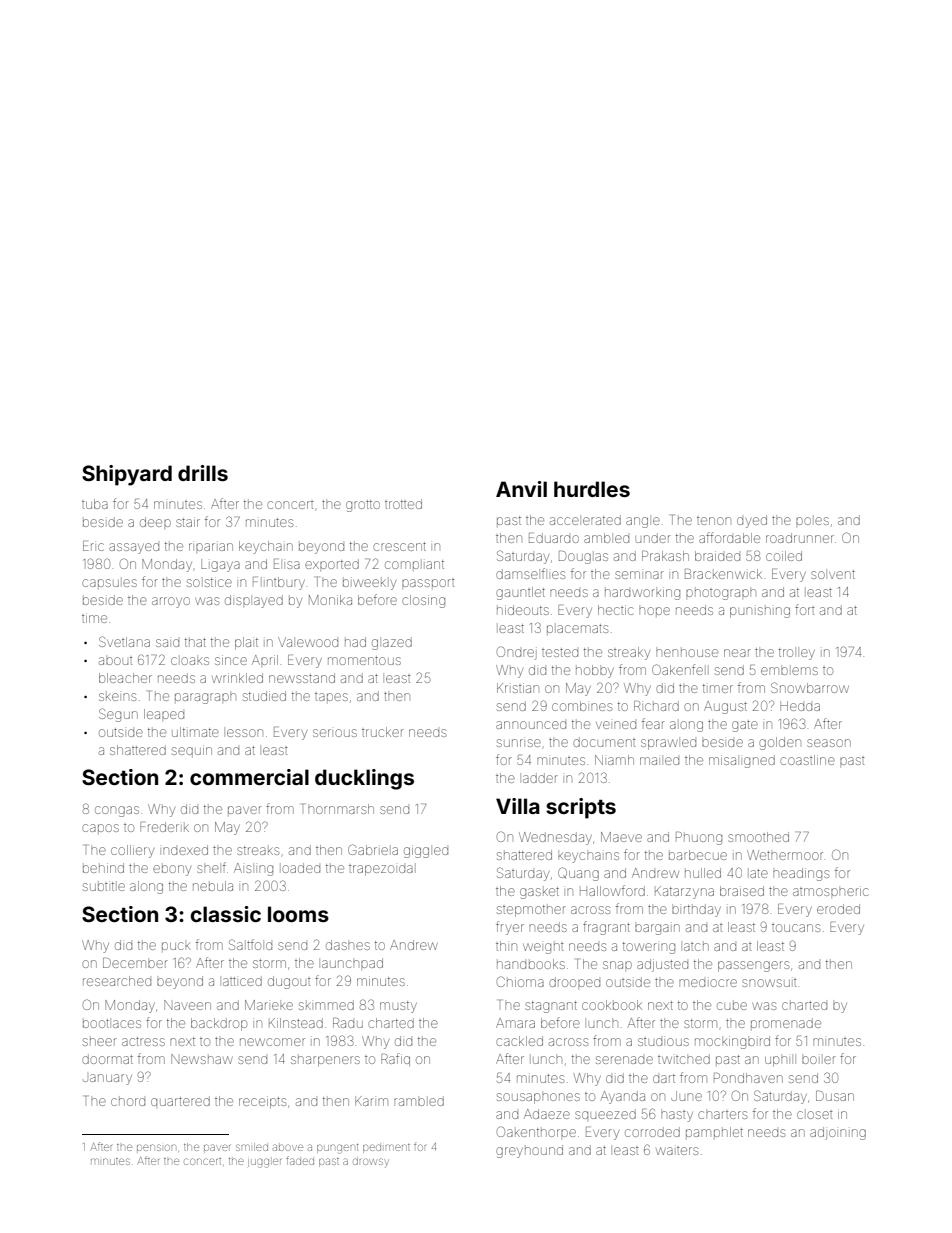 The height and width of the image is (1233, 952). I want to click on document, so click(604, 742).
